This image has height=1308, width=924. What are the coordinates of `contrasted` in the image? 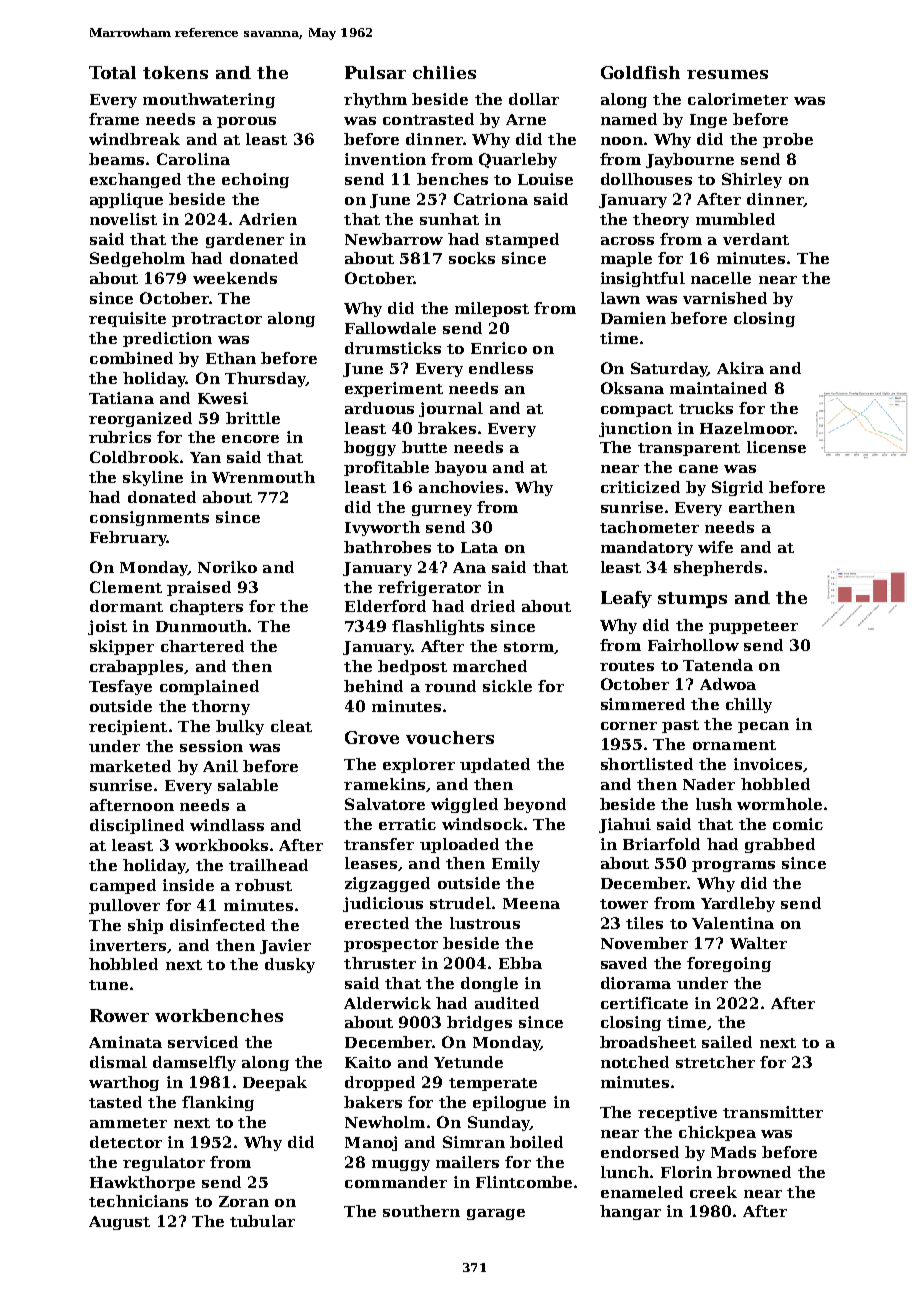 It's located at (428, 119).
